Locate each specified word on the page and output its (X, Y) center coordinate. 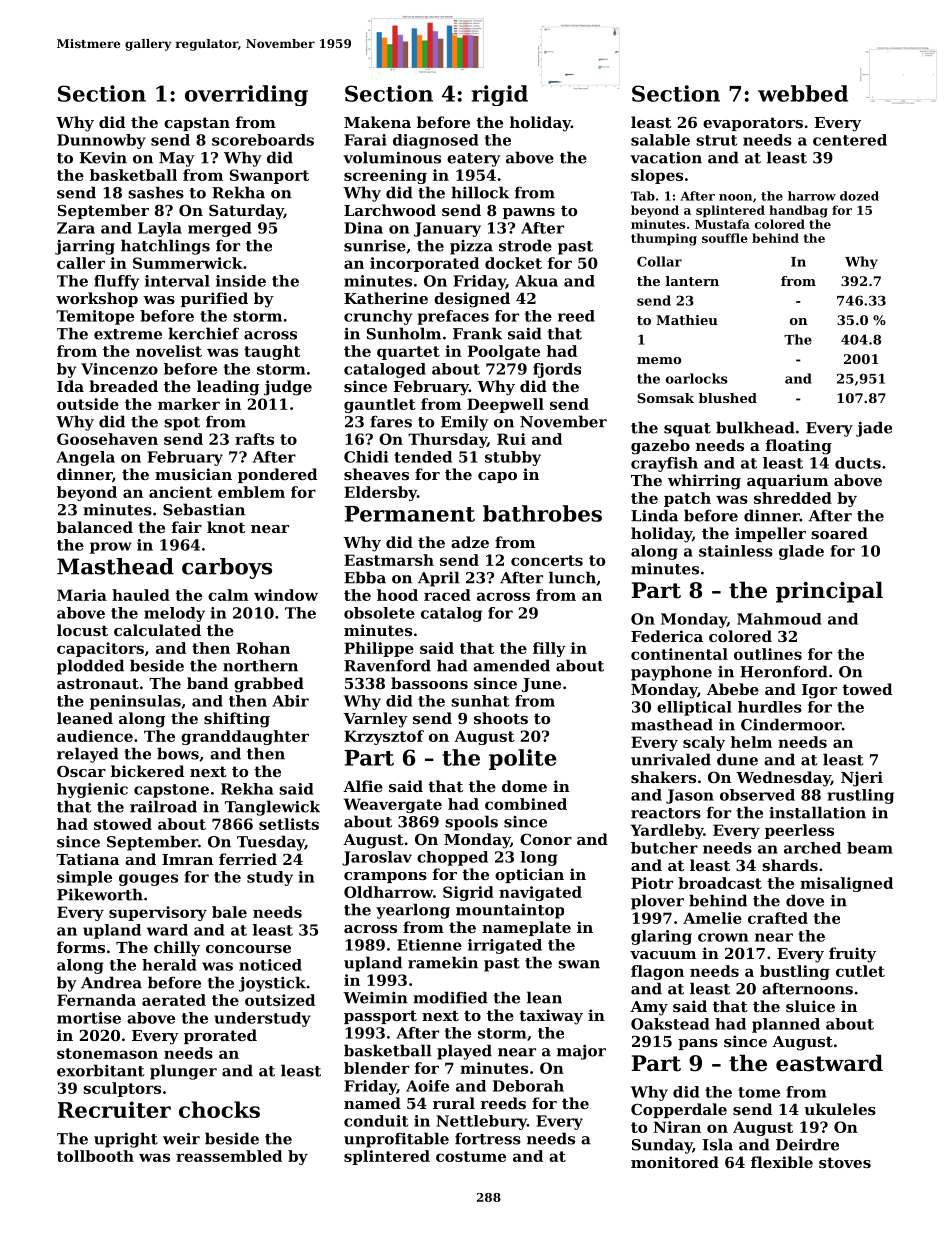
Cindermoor (791, 724)
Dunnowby (101, 141)
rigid (499, 95)
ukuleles (840, 1109)
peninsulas (135, 702)
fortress (488, 1139)
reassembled (229, 1156)
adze (470, 542)
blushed (728, 398)
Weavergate (393, 805)
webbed (803, 93)
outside (88, 404)
